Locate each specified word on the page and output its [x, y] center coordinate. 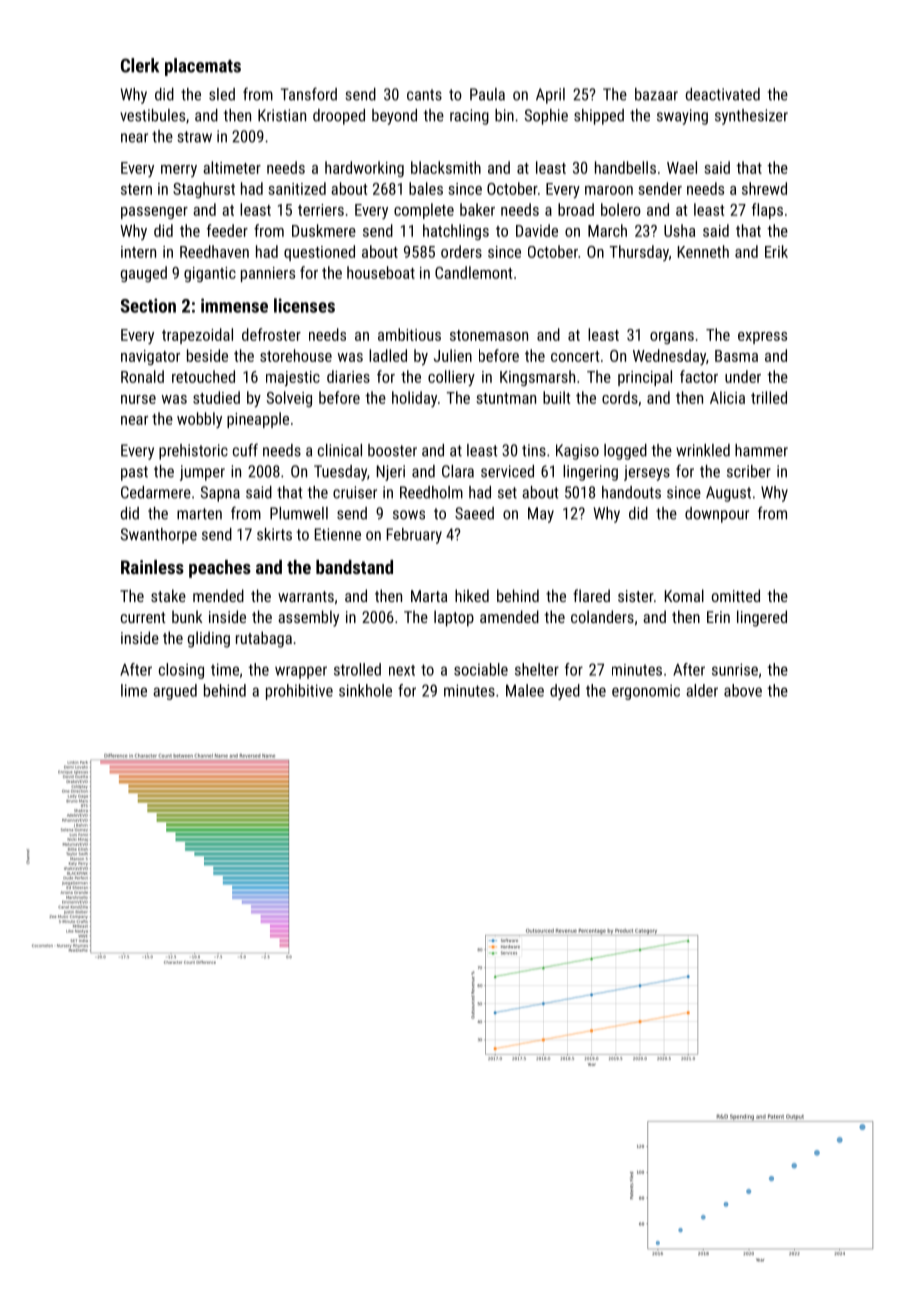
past [134, 473]
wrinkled [703, 450]
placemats [203, 67]
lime [134, 690]
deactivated [723, 94]
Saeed [474, 513]
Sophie [546, 117]
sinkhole [365, 690]
